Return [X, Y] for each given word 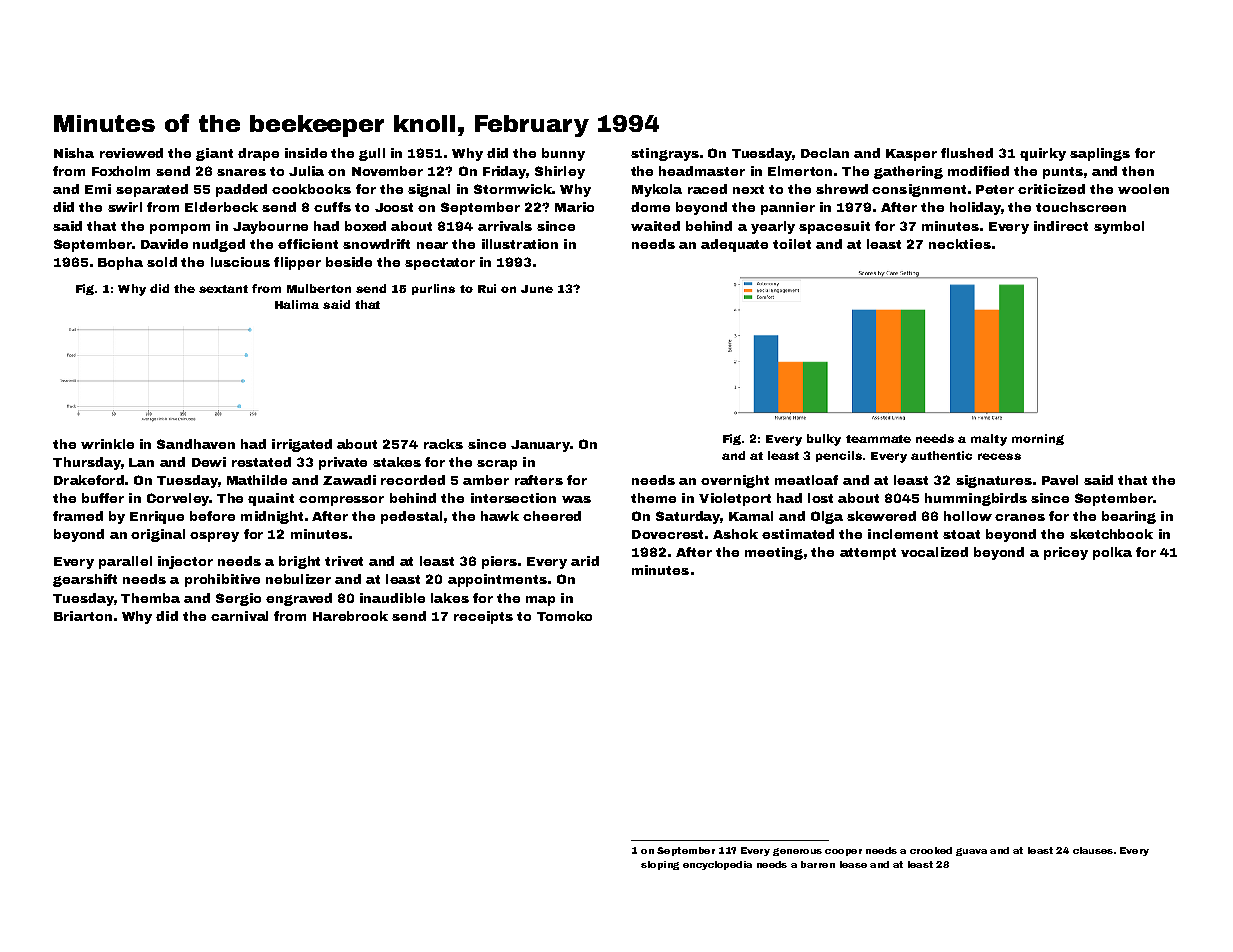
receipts [483, 617]
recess [999, 456]
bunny [563, 154]
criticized [1051, 189]
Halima [297, 304]
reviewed [131, 153]
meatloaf [806, 480]
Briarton [83, 616]
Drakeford [89, 480]
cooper [843, 852]
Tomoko [564, 616]
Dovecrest [667, 534]
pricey [1066, 553]
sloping [660, 865]
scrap [497, 465]
